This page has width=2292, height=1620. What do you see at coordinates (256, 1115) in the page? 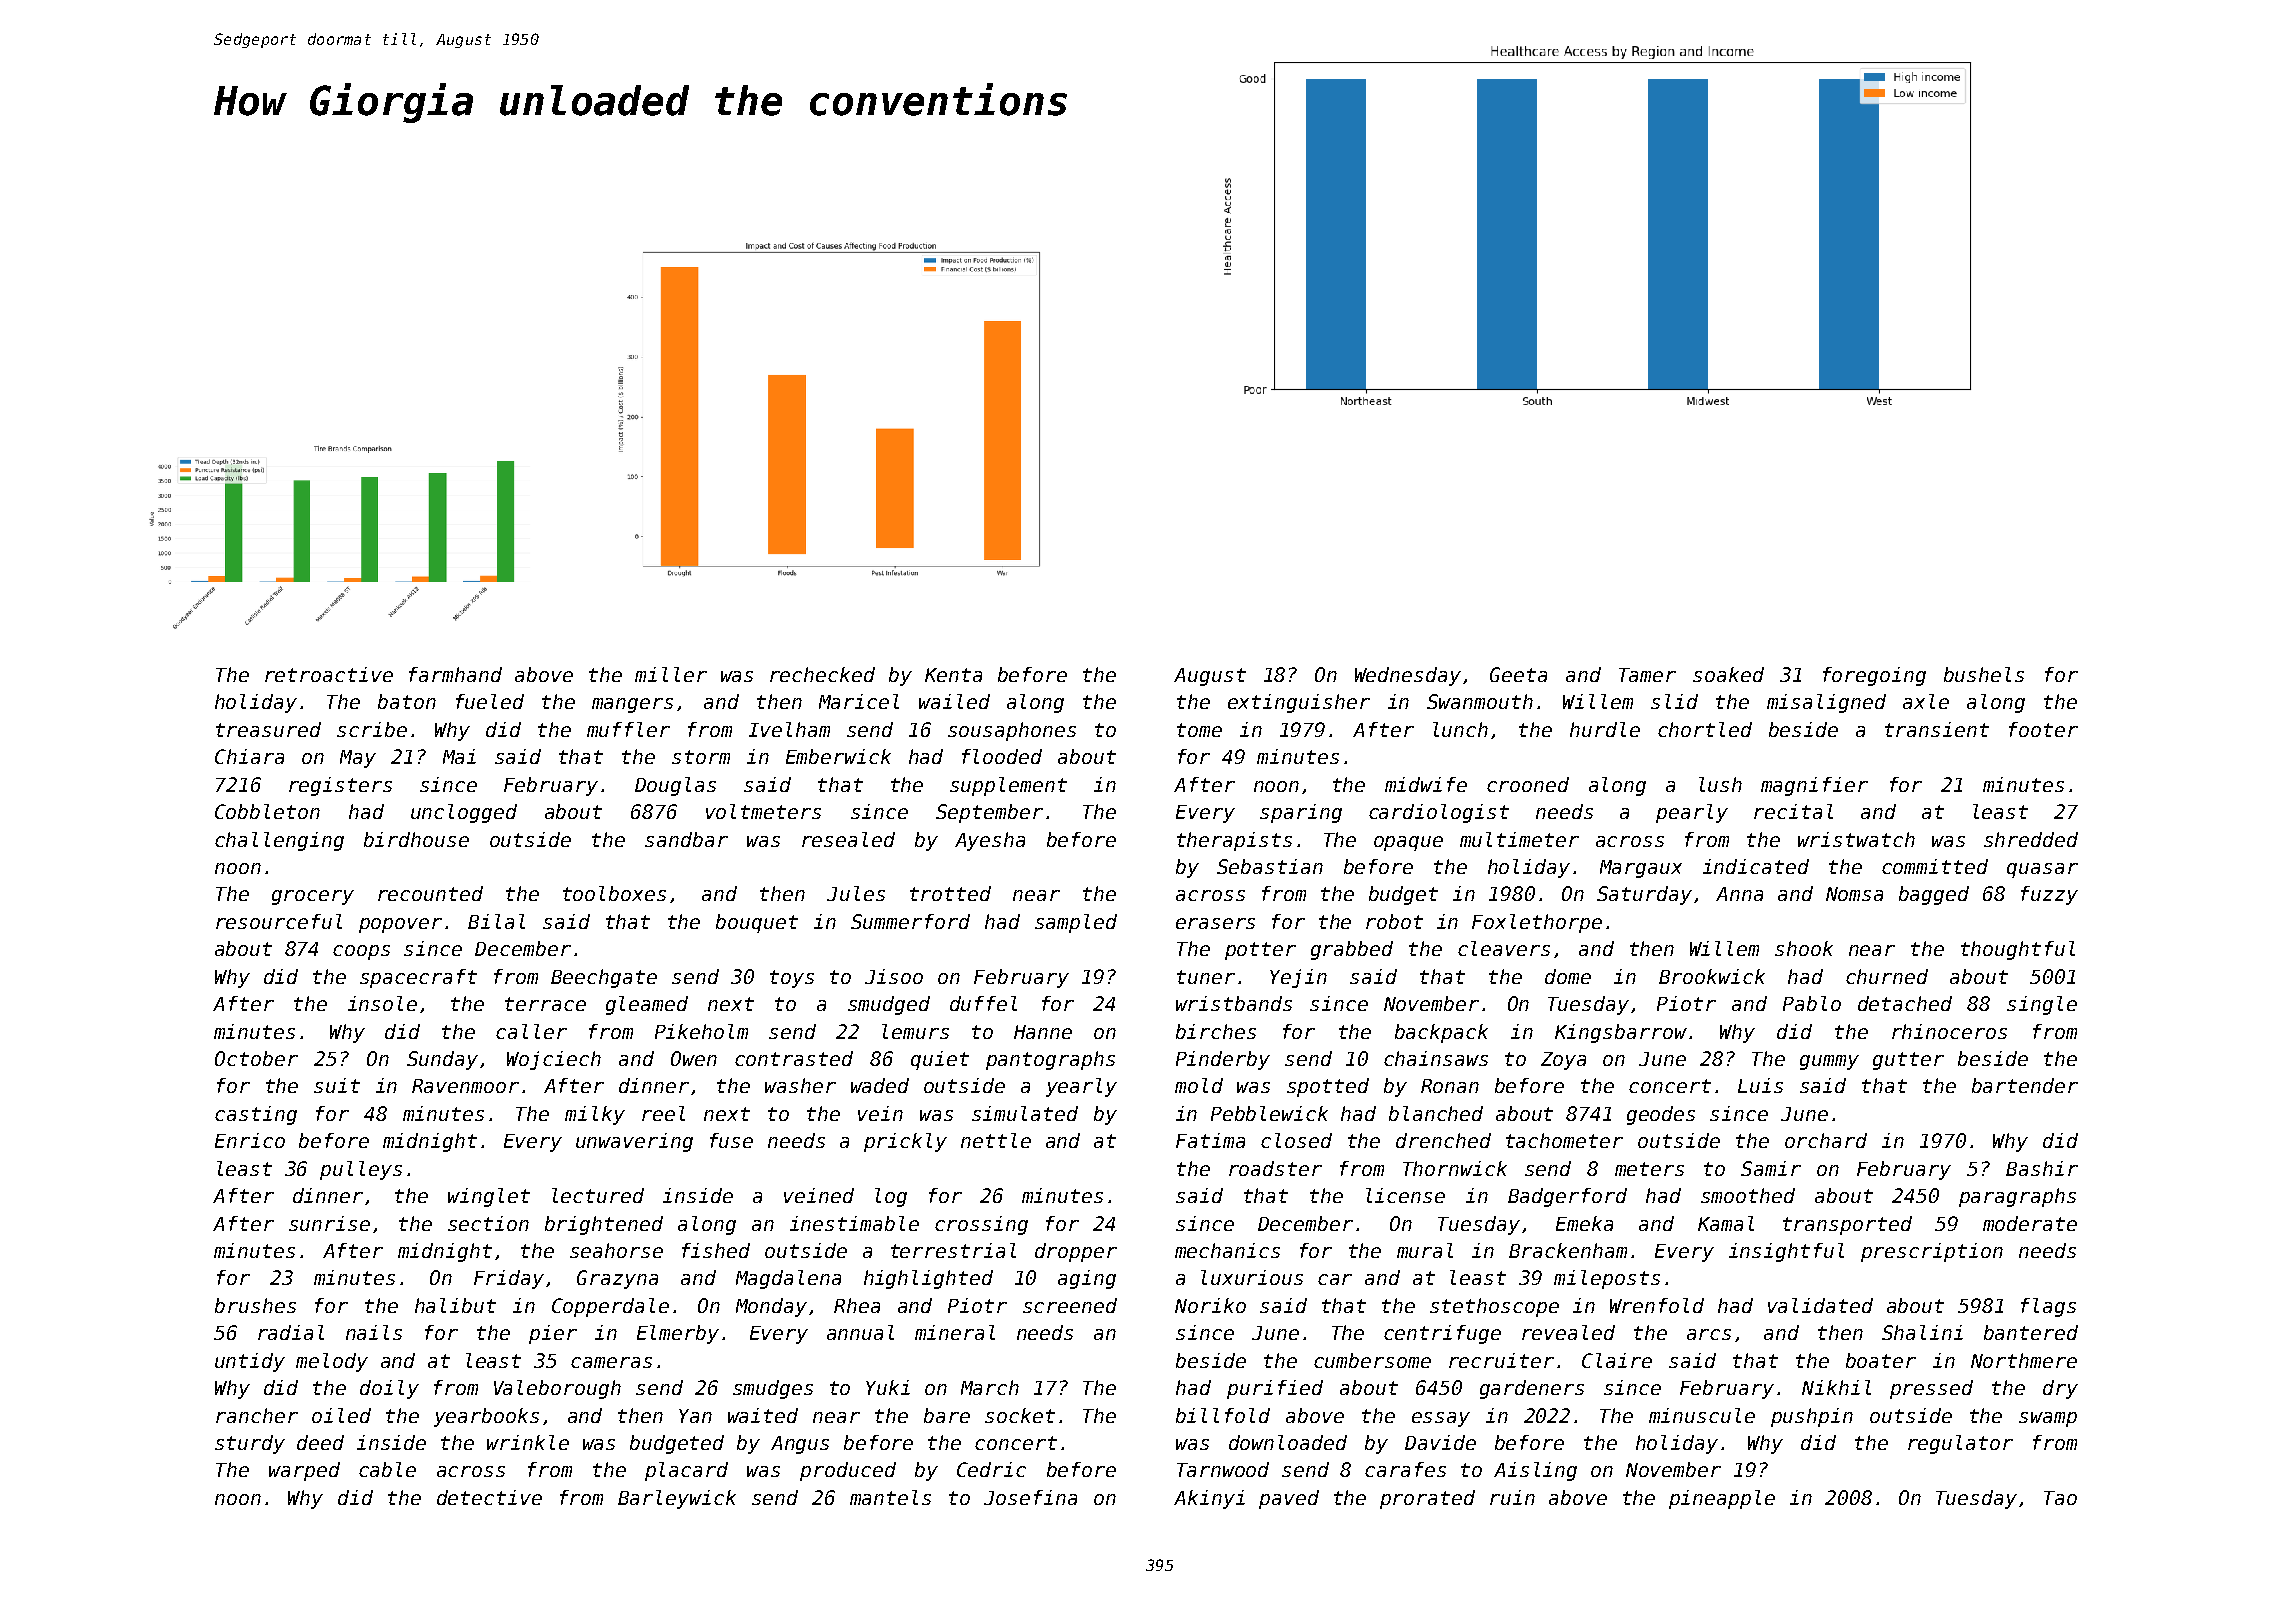
I see `casting` at bounding box center [256, 1115].
